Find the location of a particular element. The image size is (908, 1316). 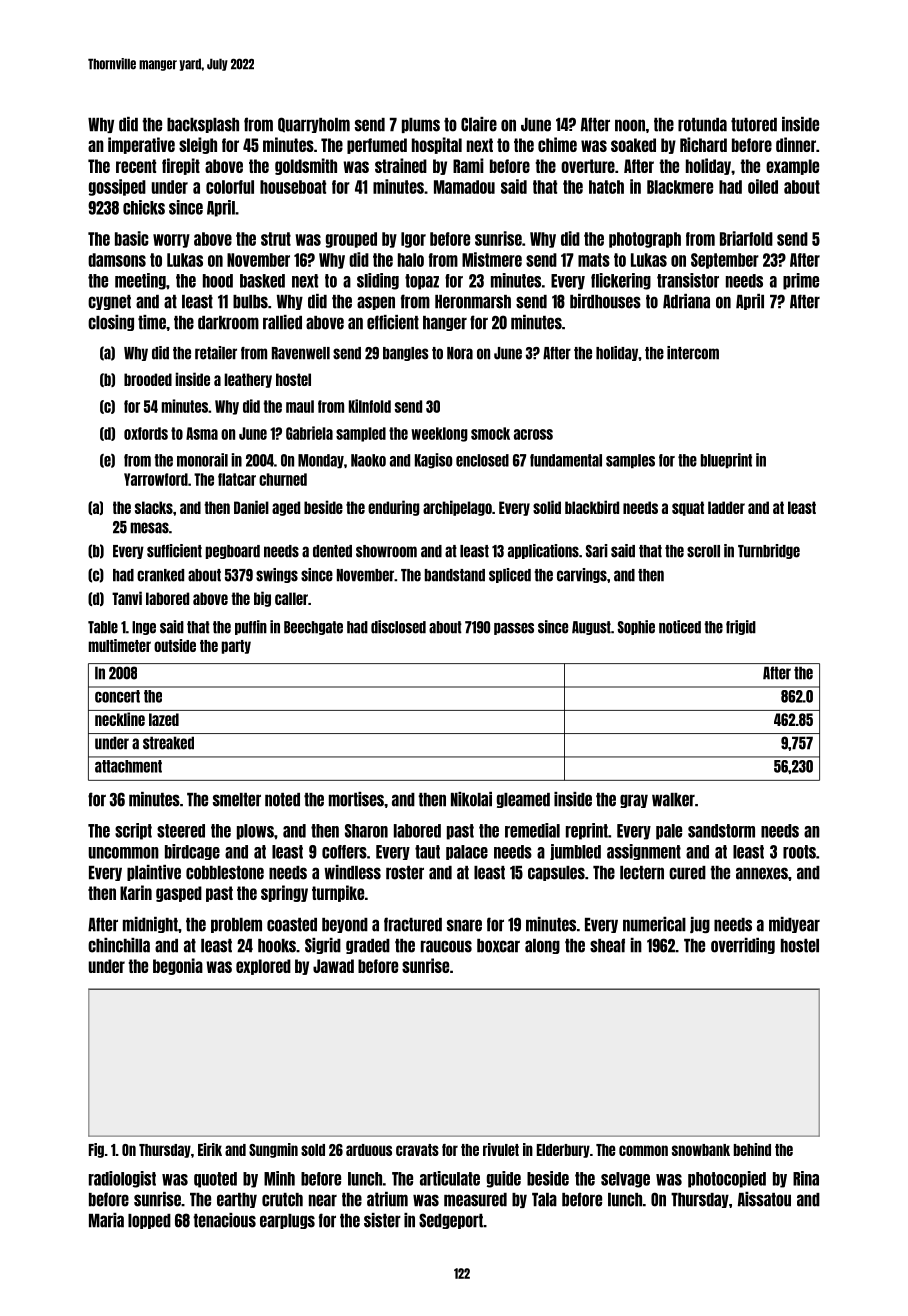

backsplash is located at coordinates (203, 125).
